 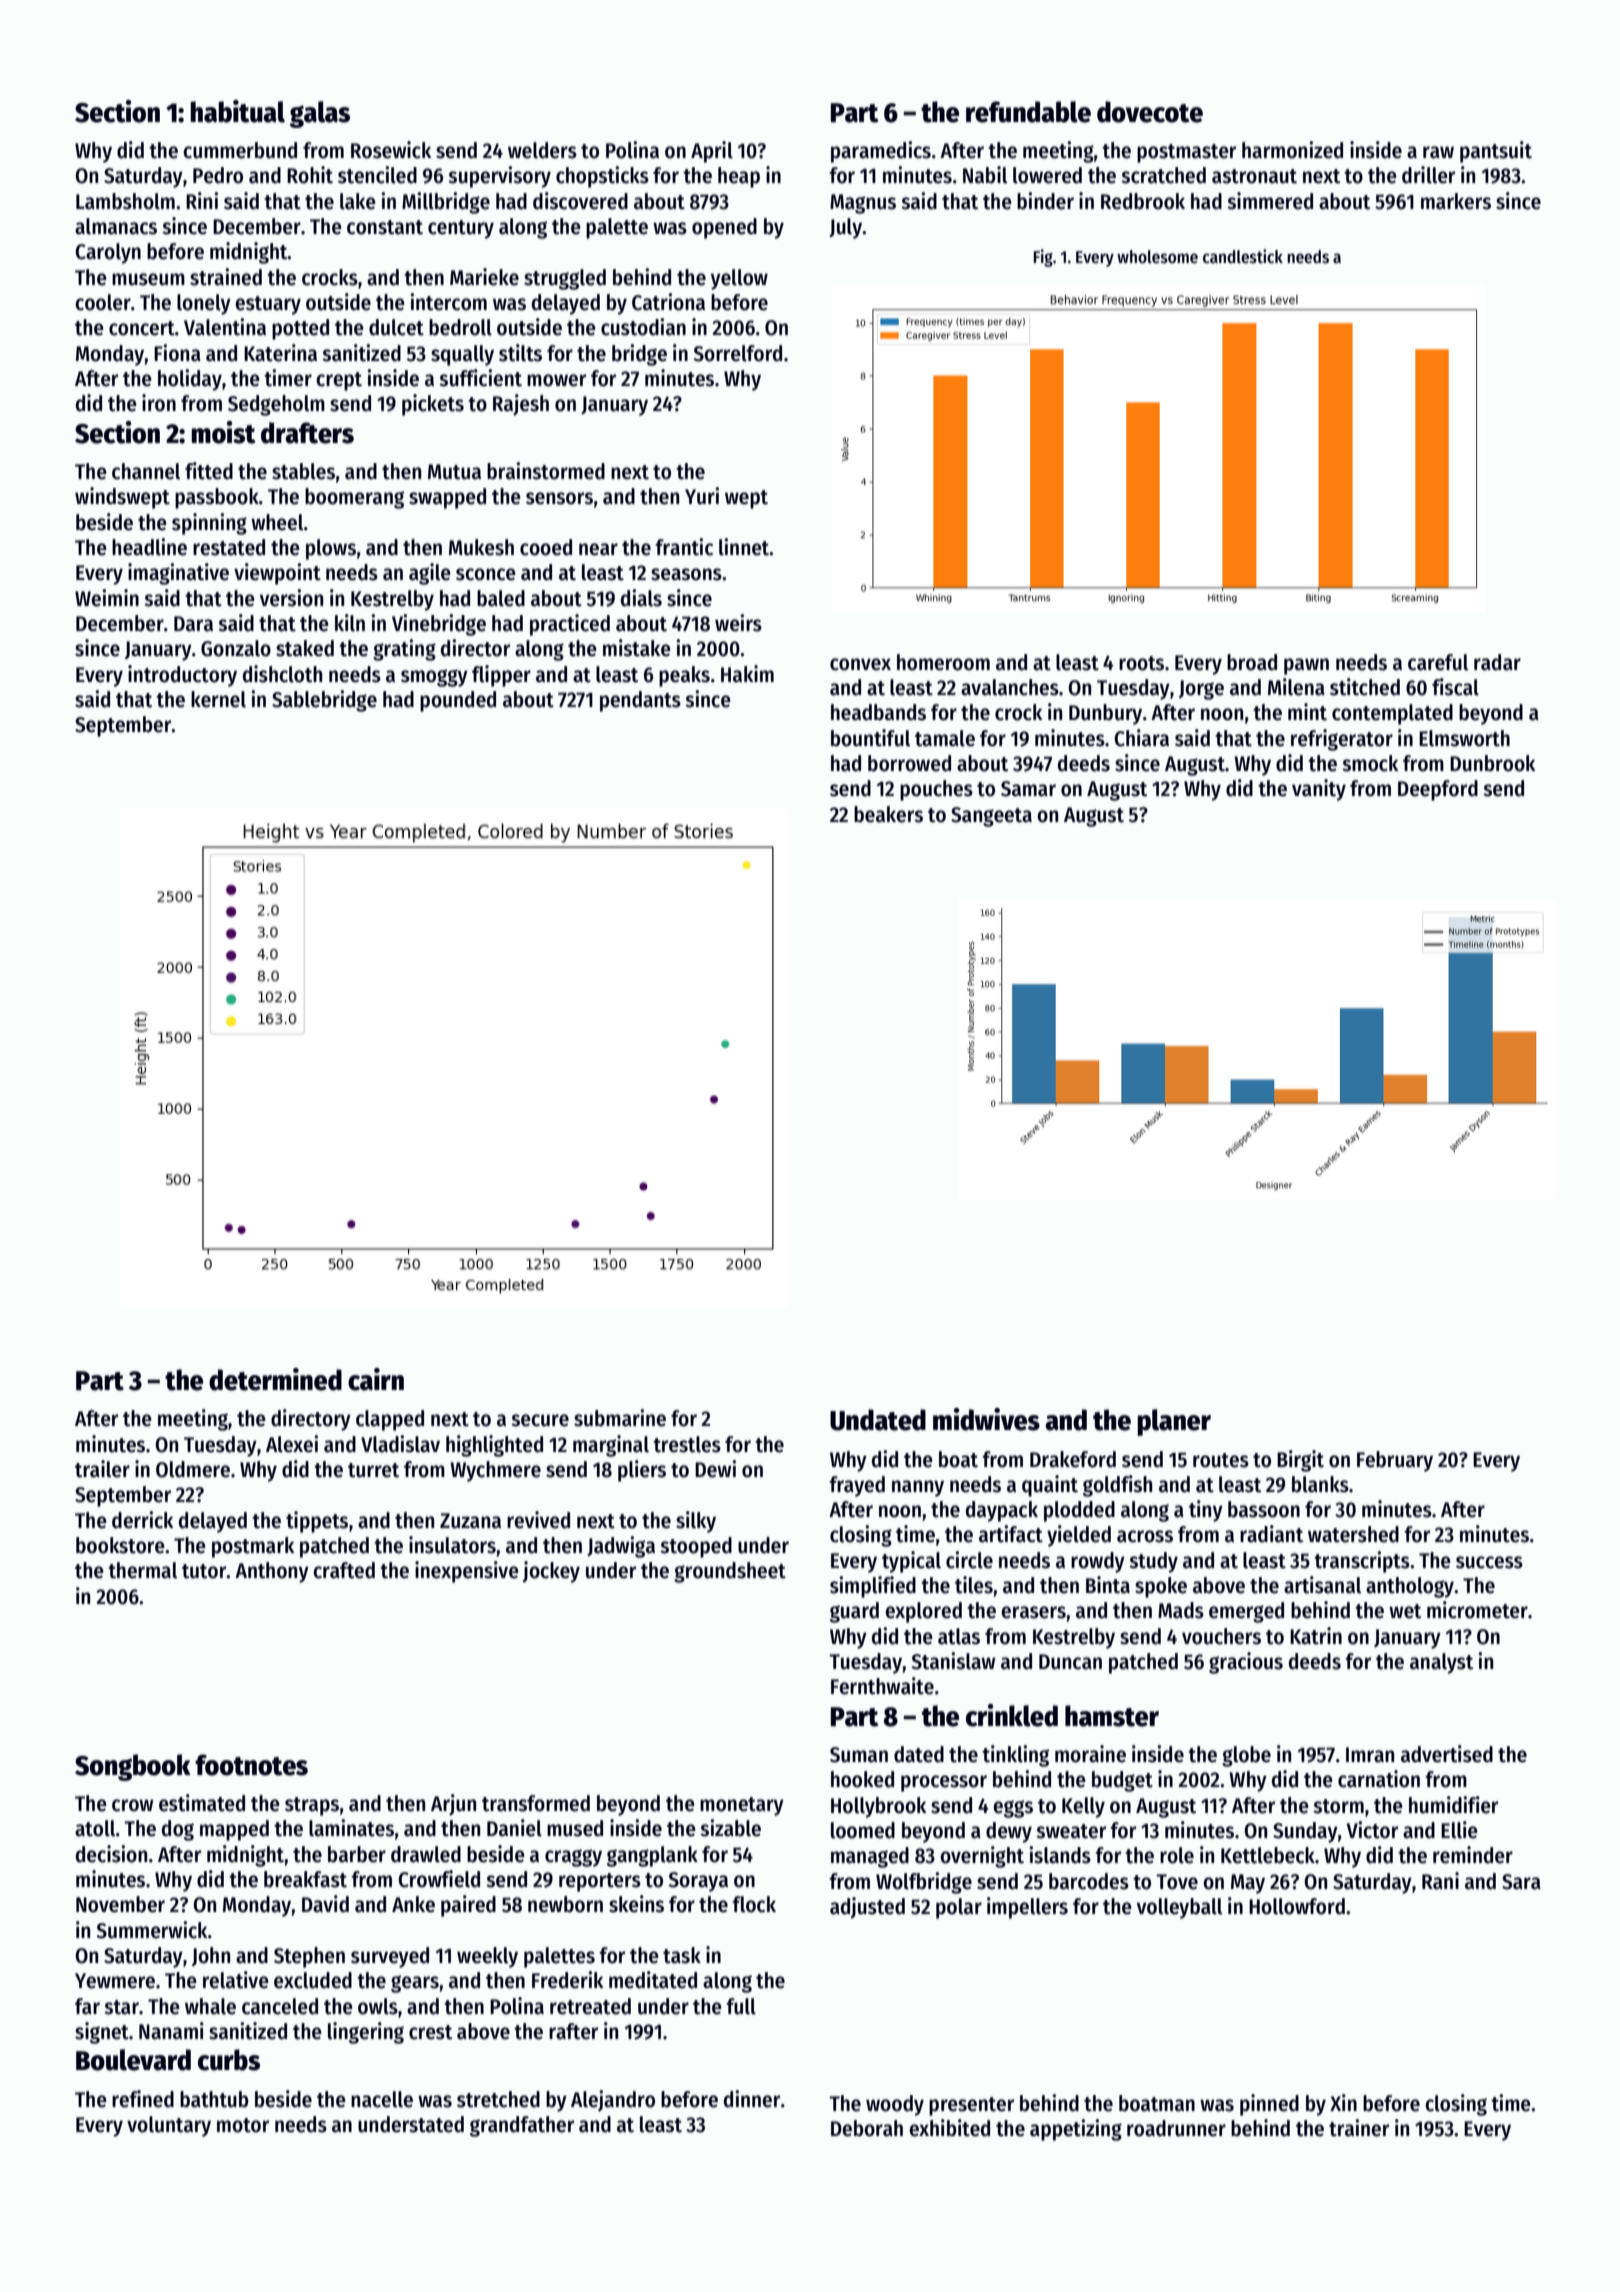 What do you see at coordinates (1027, 1908) in the screenshot?
I see `impellers` at bounding box center [1027, 1908].
